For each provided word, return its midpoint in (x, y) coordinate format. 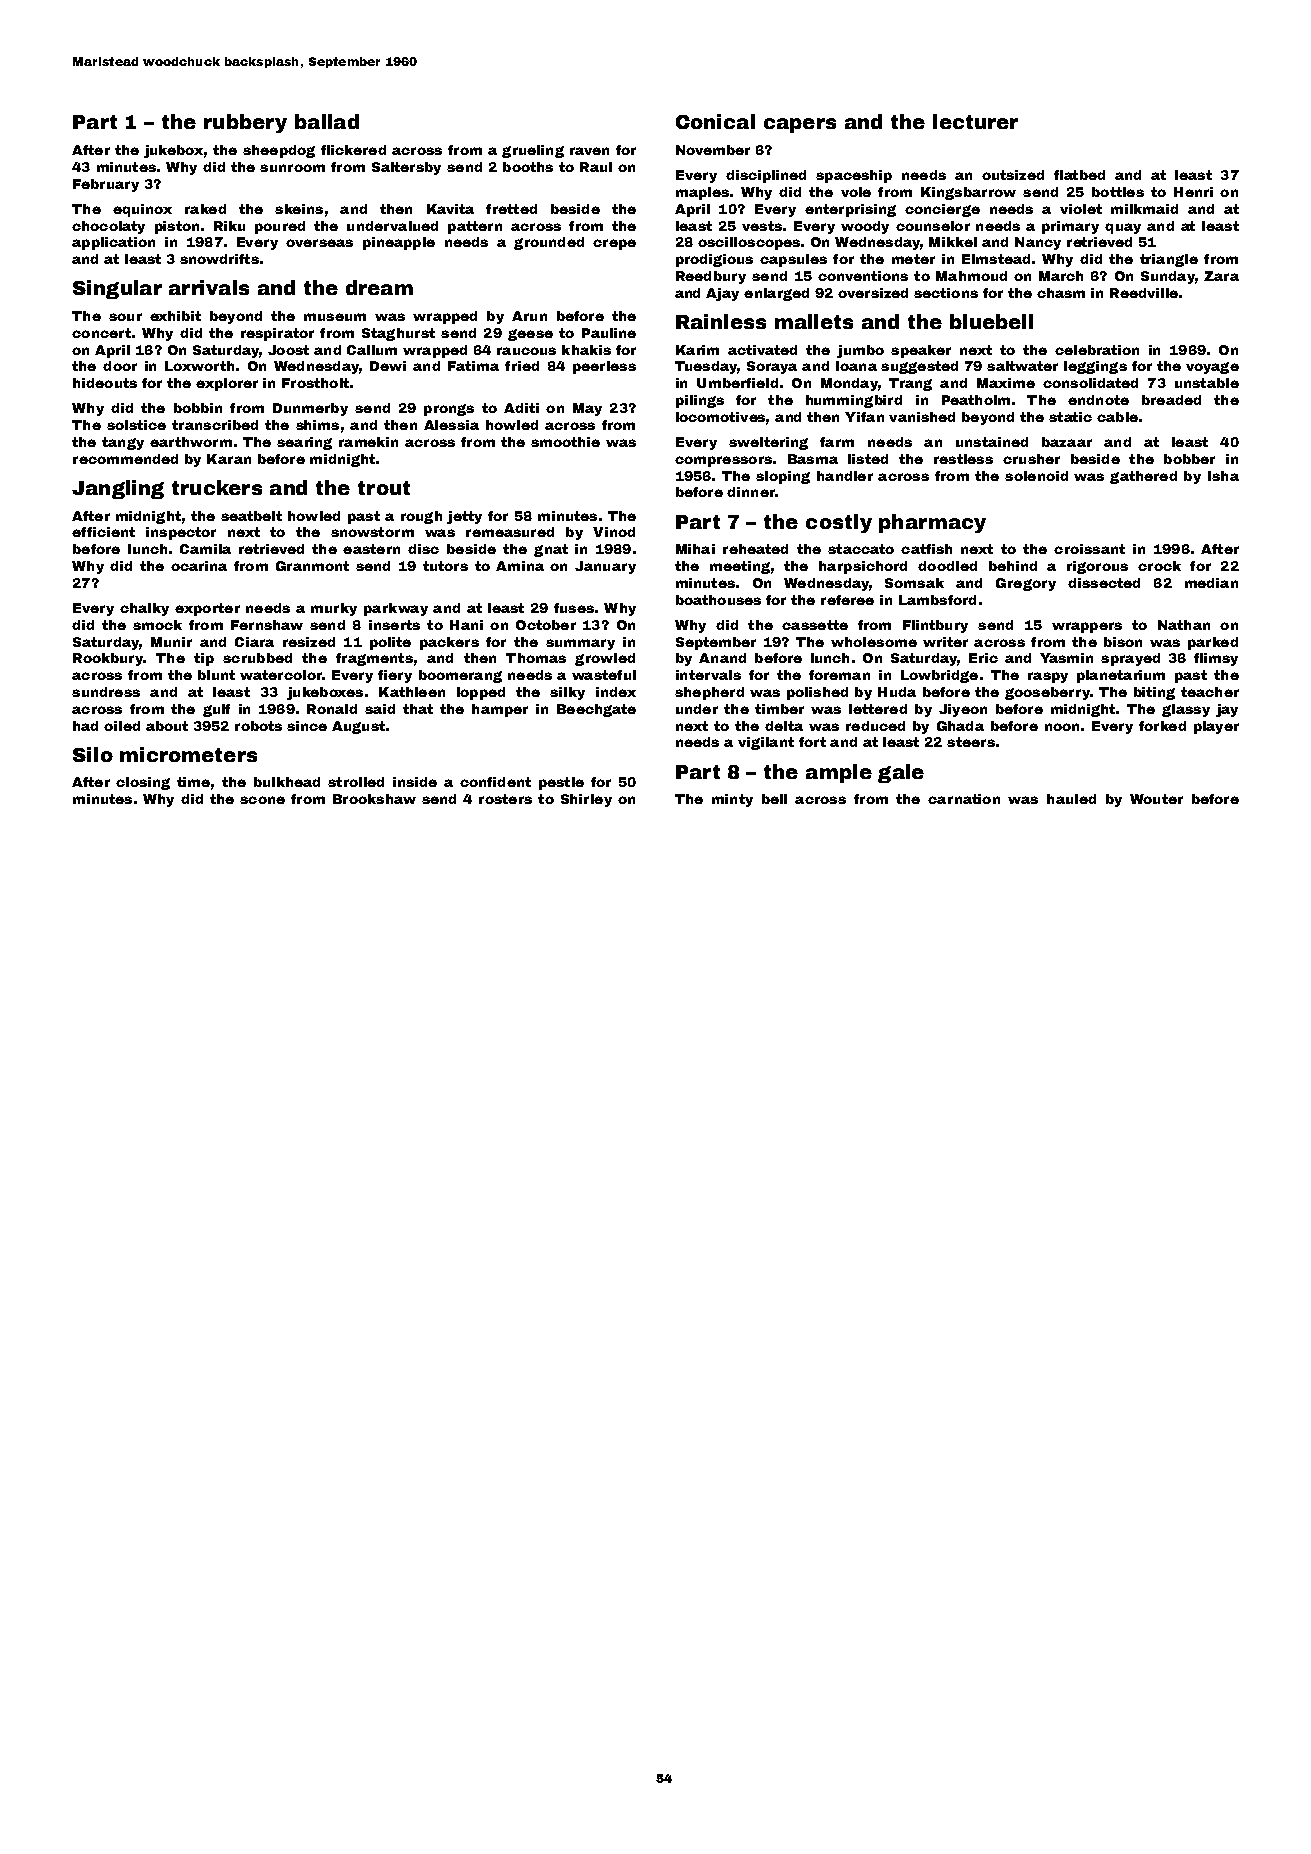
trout (384, 488)
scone (262, 800)
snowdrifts (219, 259)
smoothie (565, 442)
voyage (1212, 368)
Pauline (609, 333)
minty (732, 800)
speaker (921, 351)
